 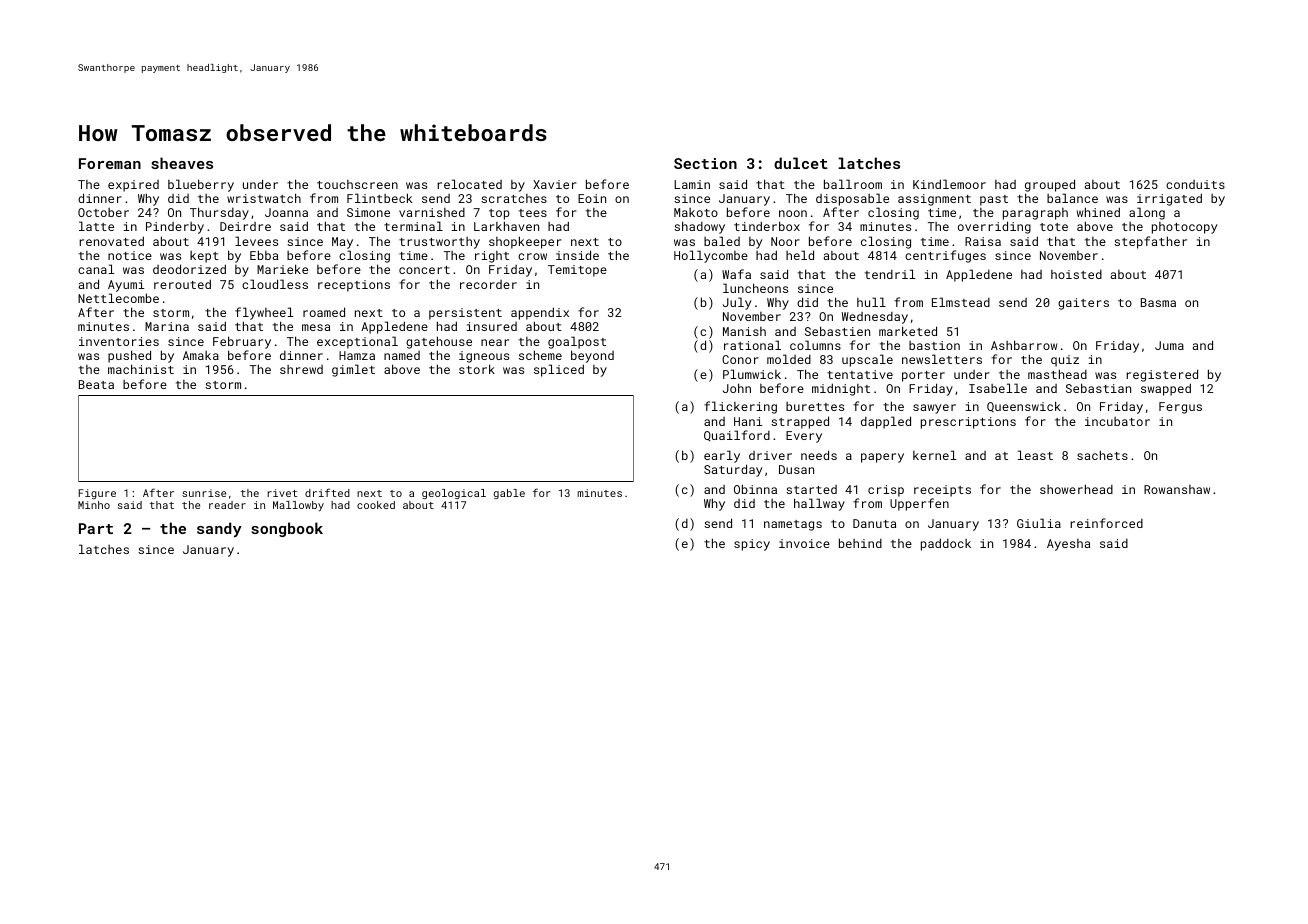 I want to click on Section, so click(x=705, y=163).
